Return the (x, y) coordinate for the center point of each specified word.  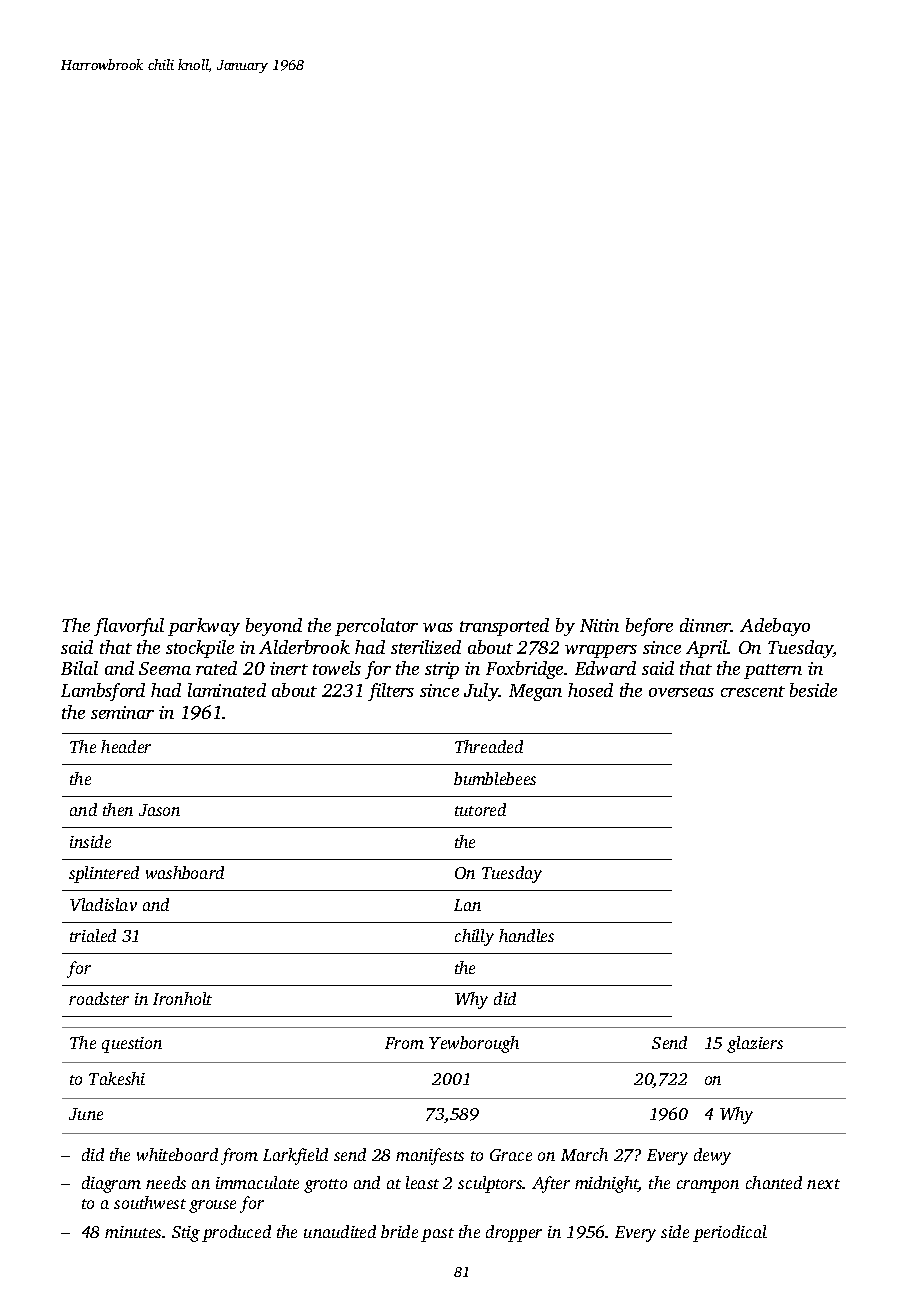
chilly (474, 937)
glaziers (755, 1044)
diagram (111, 1184)
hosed (590, 690)
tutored (480, 809)
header (126, 746)
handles (526, 935)
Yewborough (474, 1044)
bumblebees (495, 778)
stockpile (200, 649)
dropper (514, 1233)
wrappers (601, 651)
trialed (93, 935)
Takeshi (117, 1078)
